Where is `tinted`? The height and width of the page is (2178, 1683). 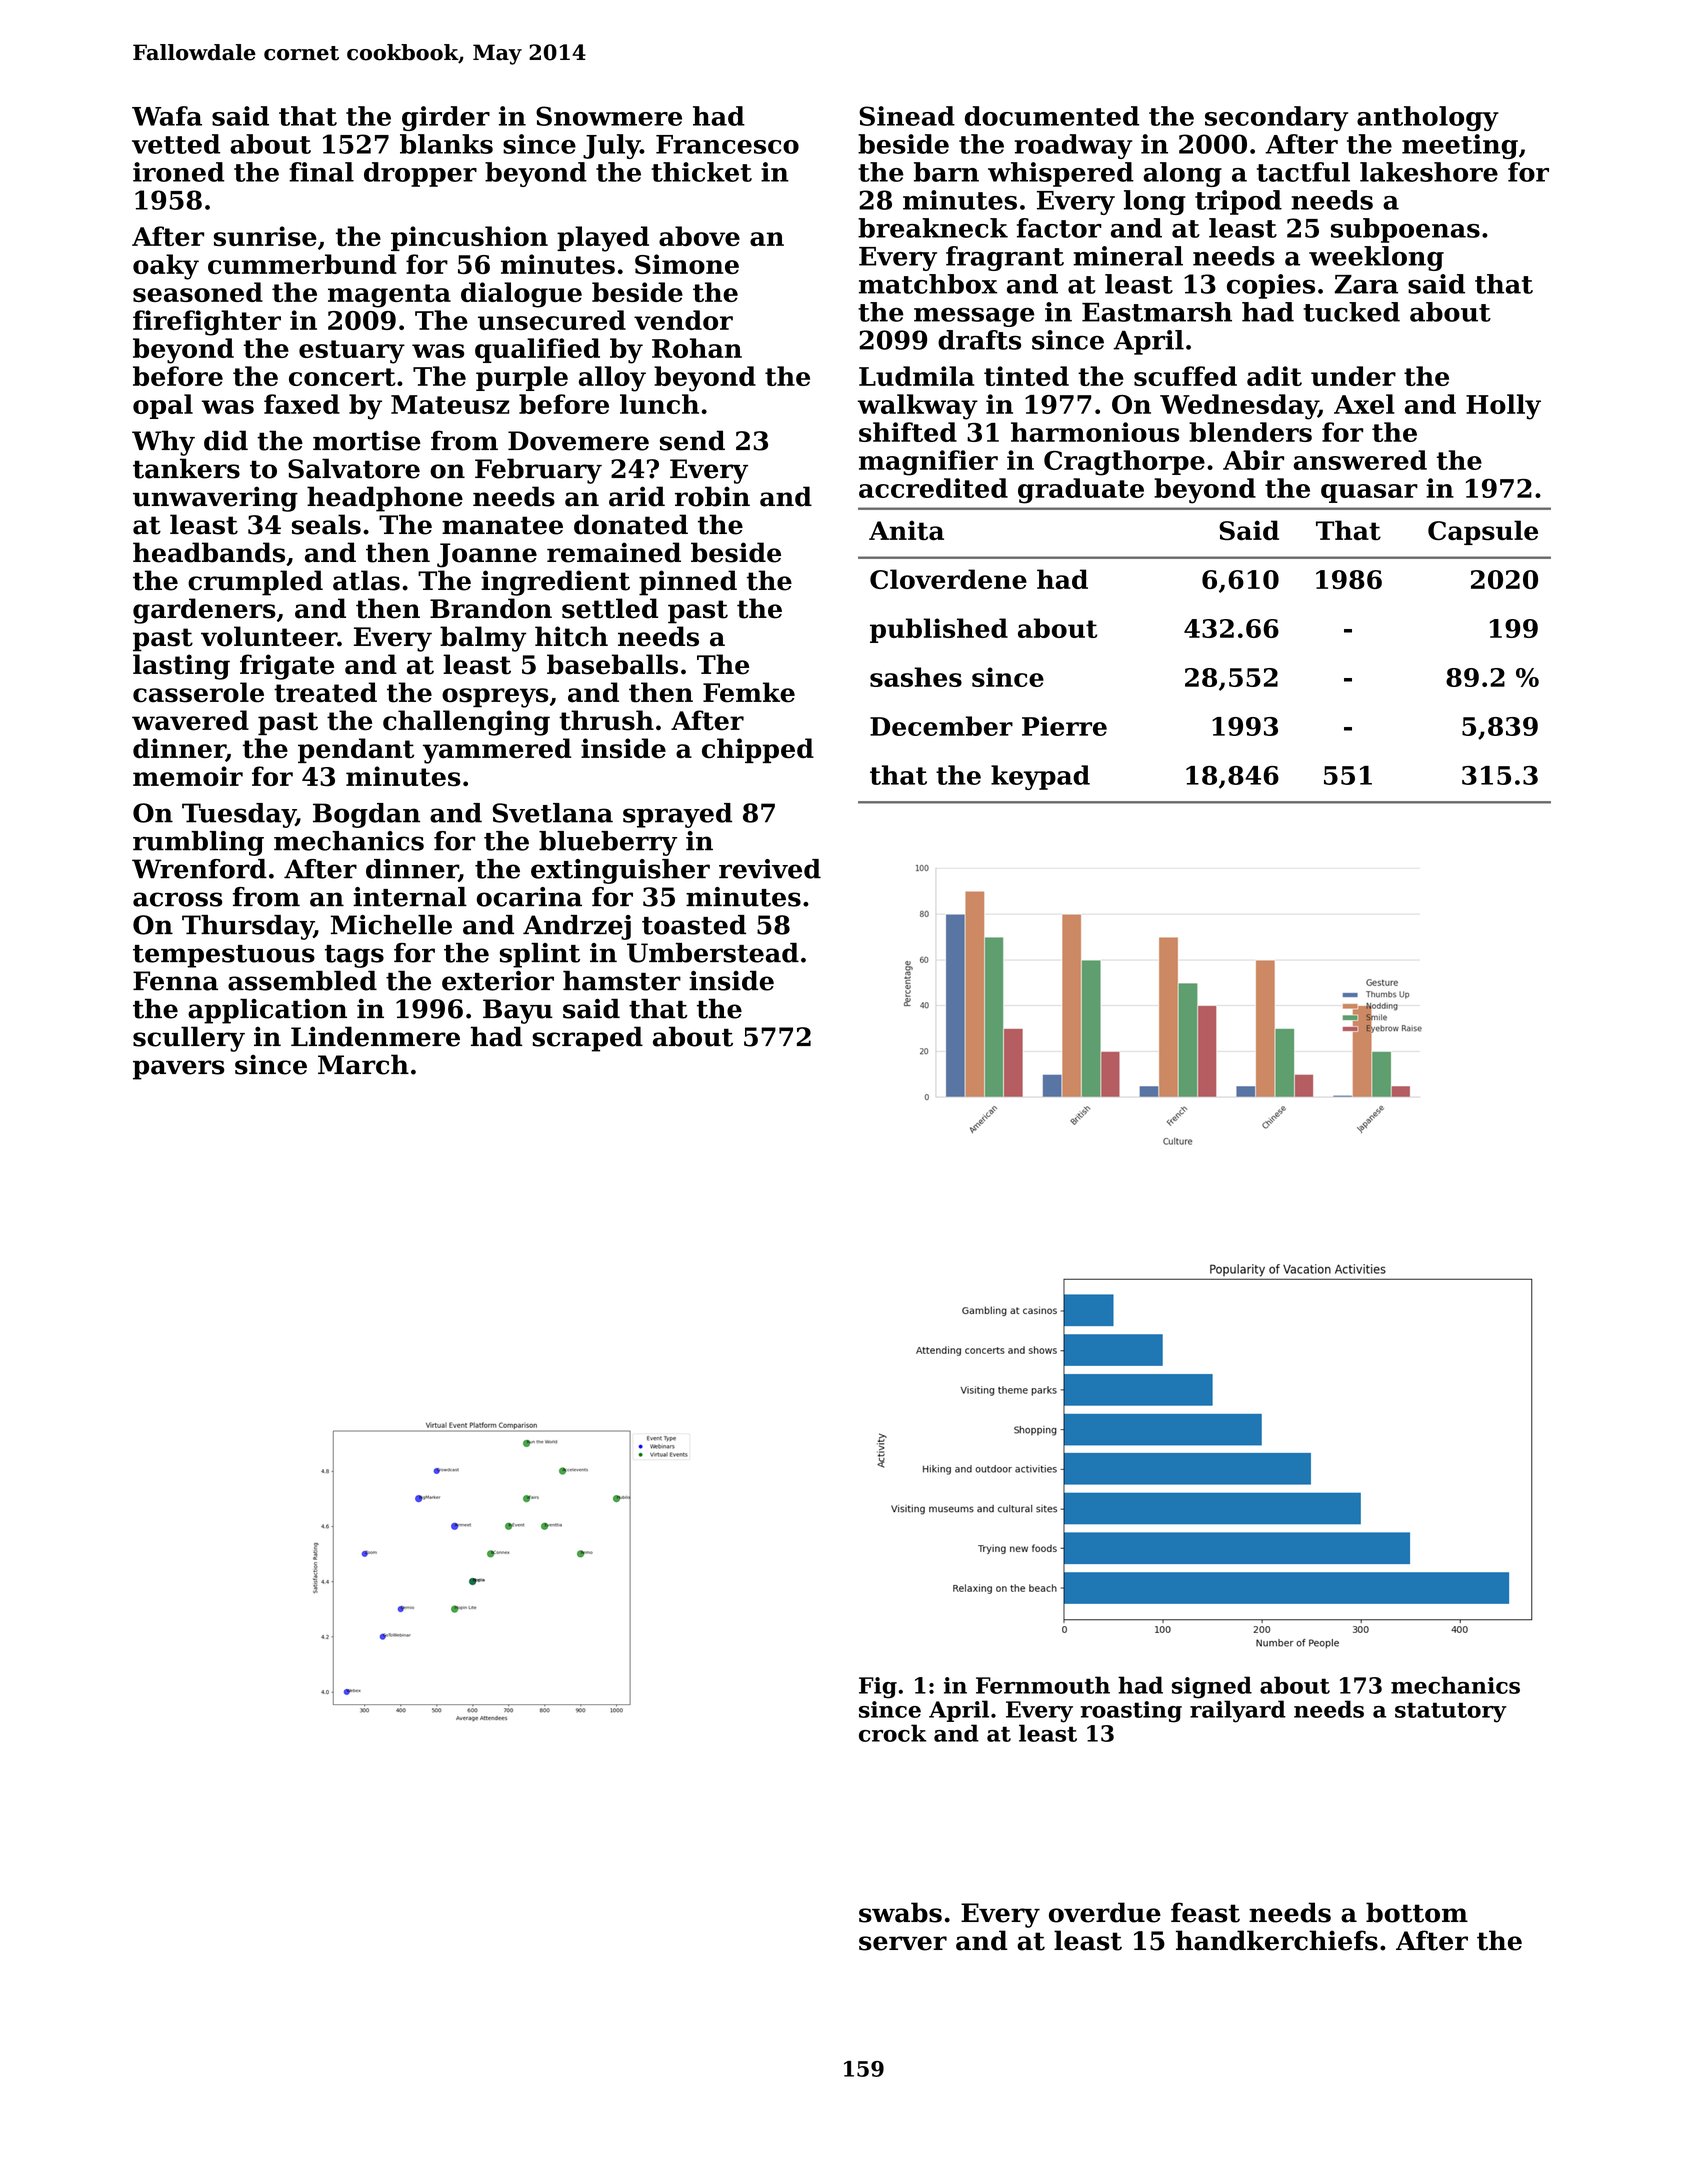 tinted is located at coordinates (1026, 376).
